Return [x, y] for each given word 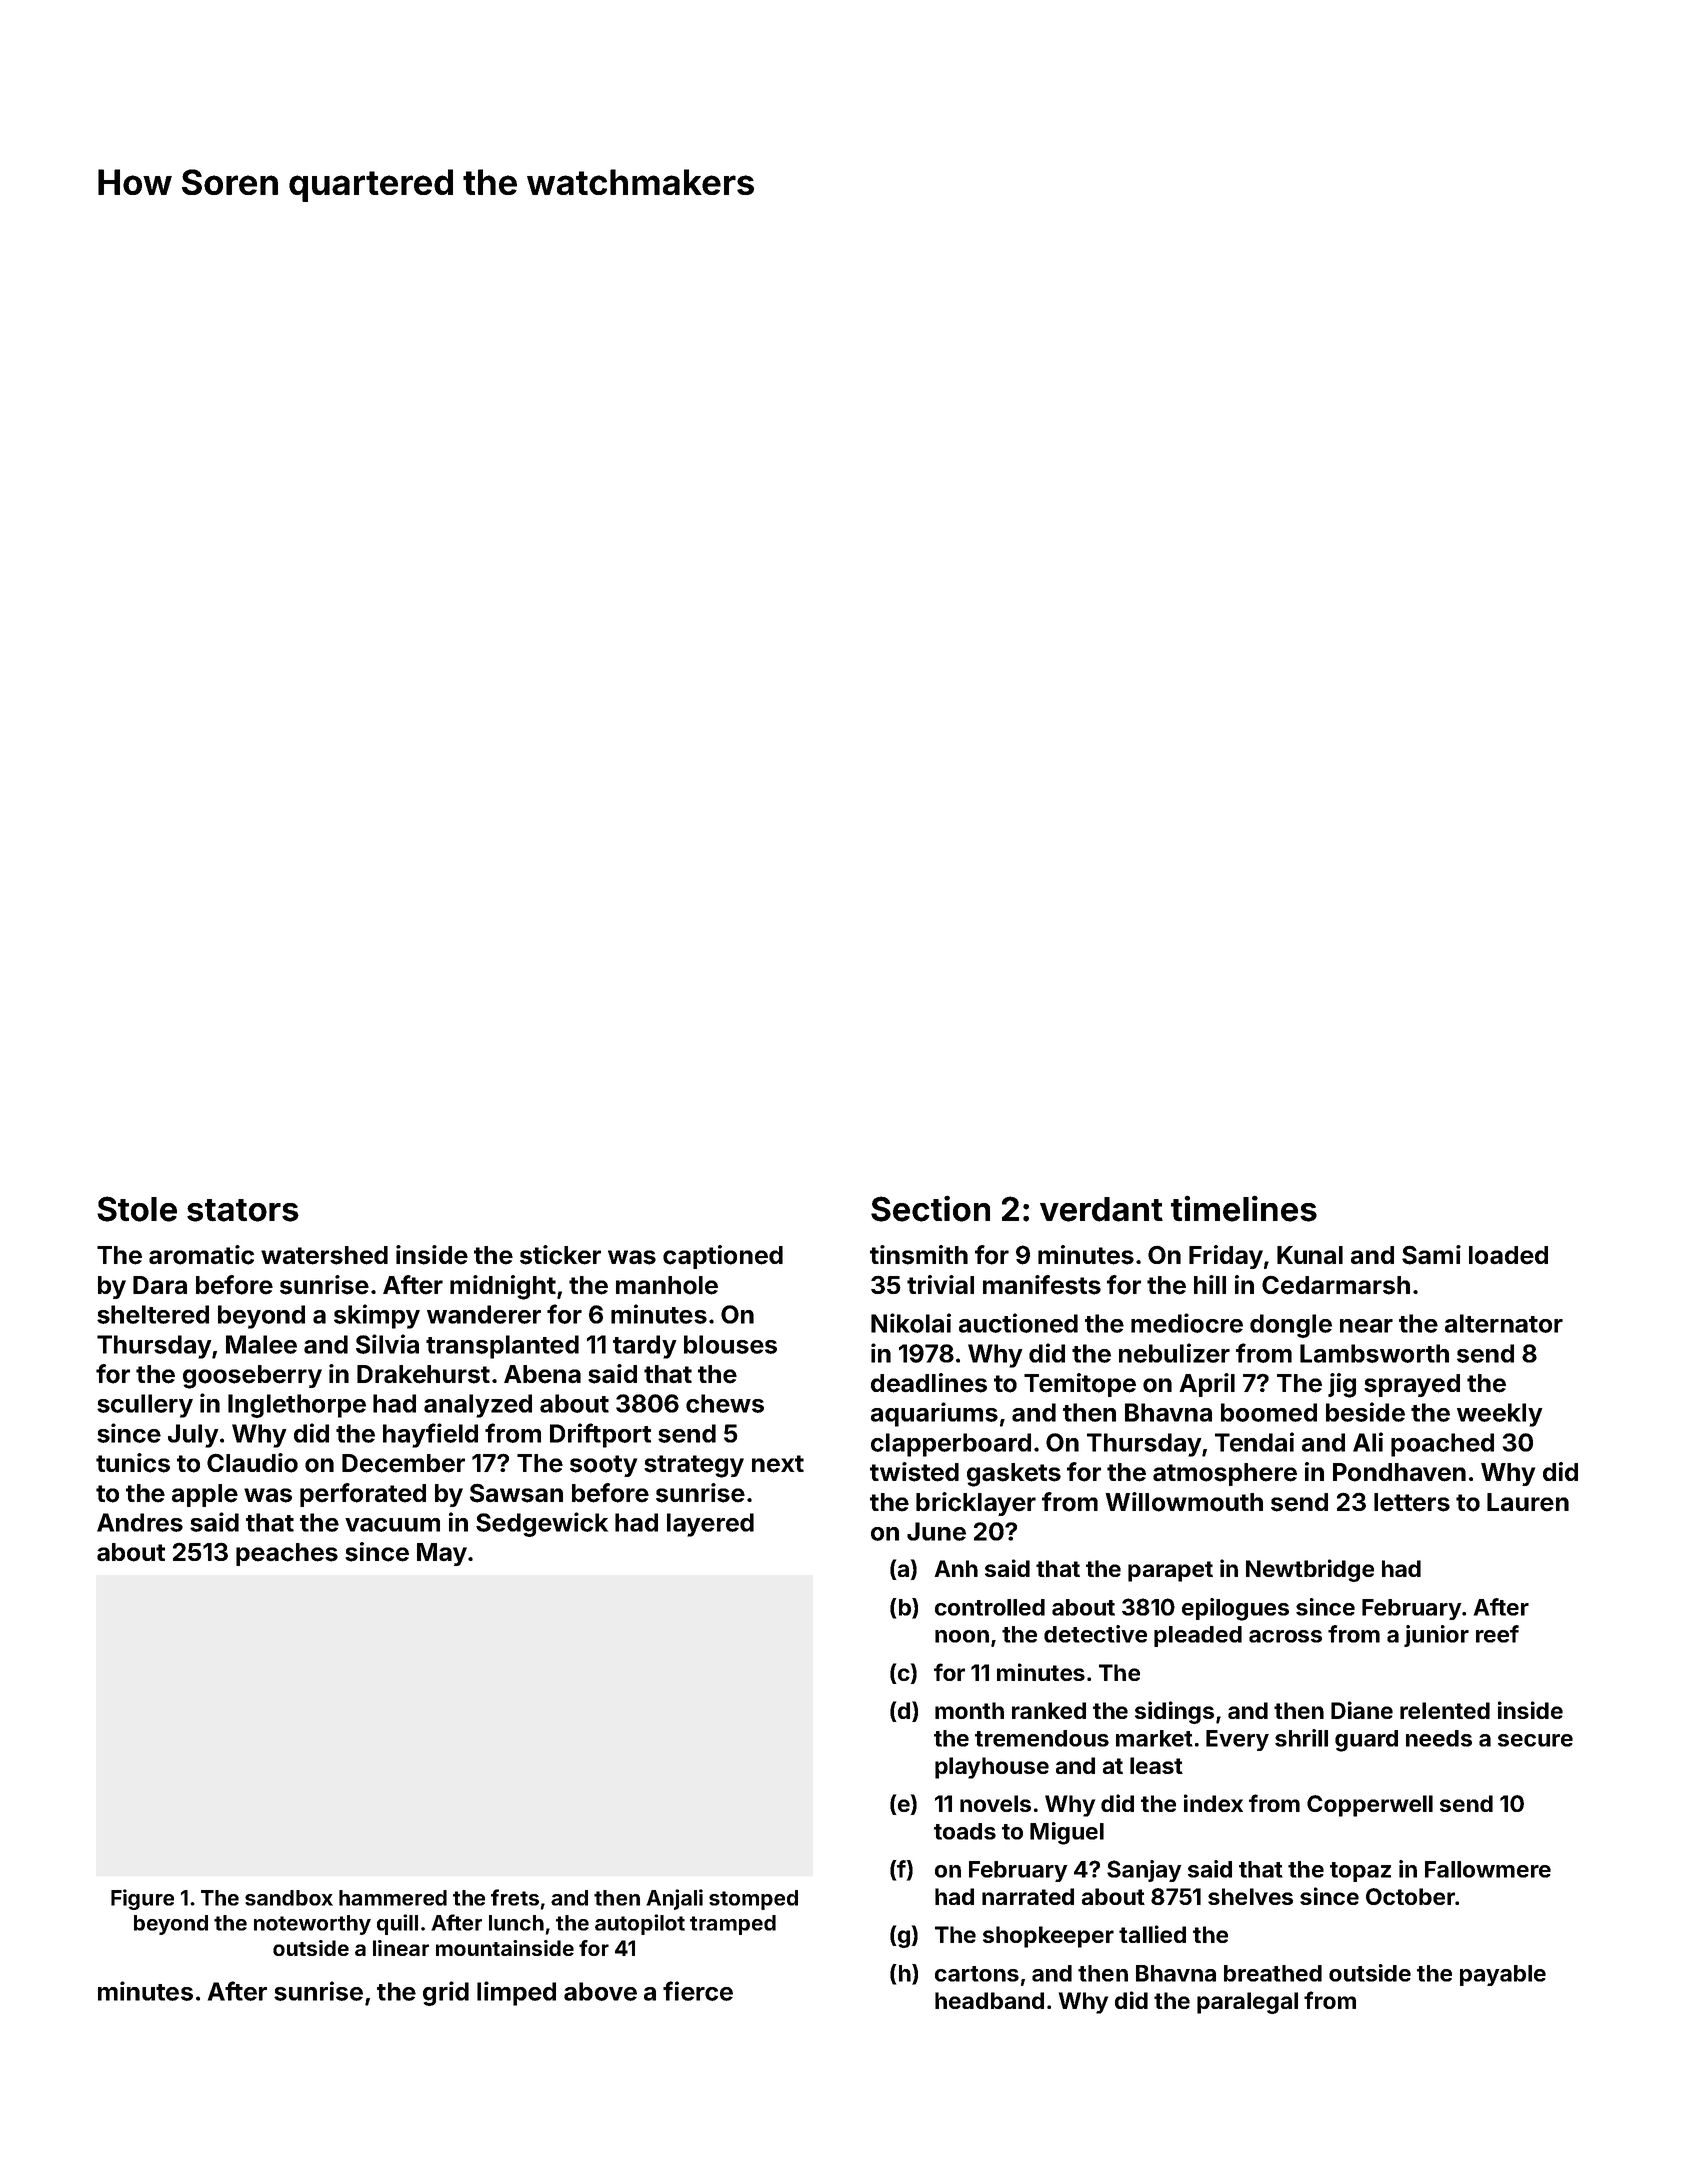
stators [243, 1210]
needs [1439, 1738]
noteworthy [312, 1925]
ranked [1049, 1710]
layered [710, 1525]
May [442, 1554]
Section [930, 1208]
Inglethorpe [297, 1406]
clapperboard [951, 1445]
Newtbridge [1310, 1570]
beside [1365, 1412]
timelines [1244, 1208]
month [969, 1710]
